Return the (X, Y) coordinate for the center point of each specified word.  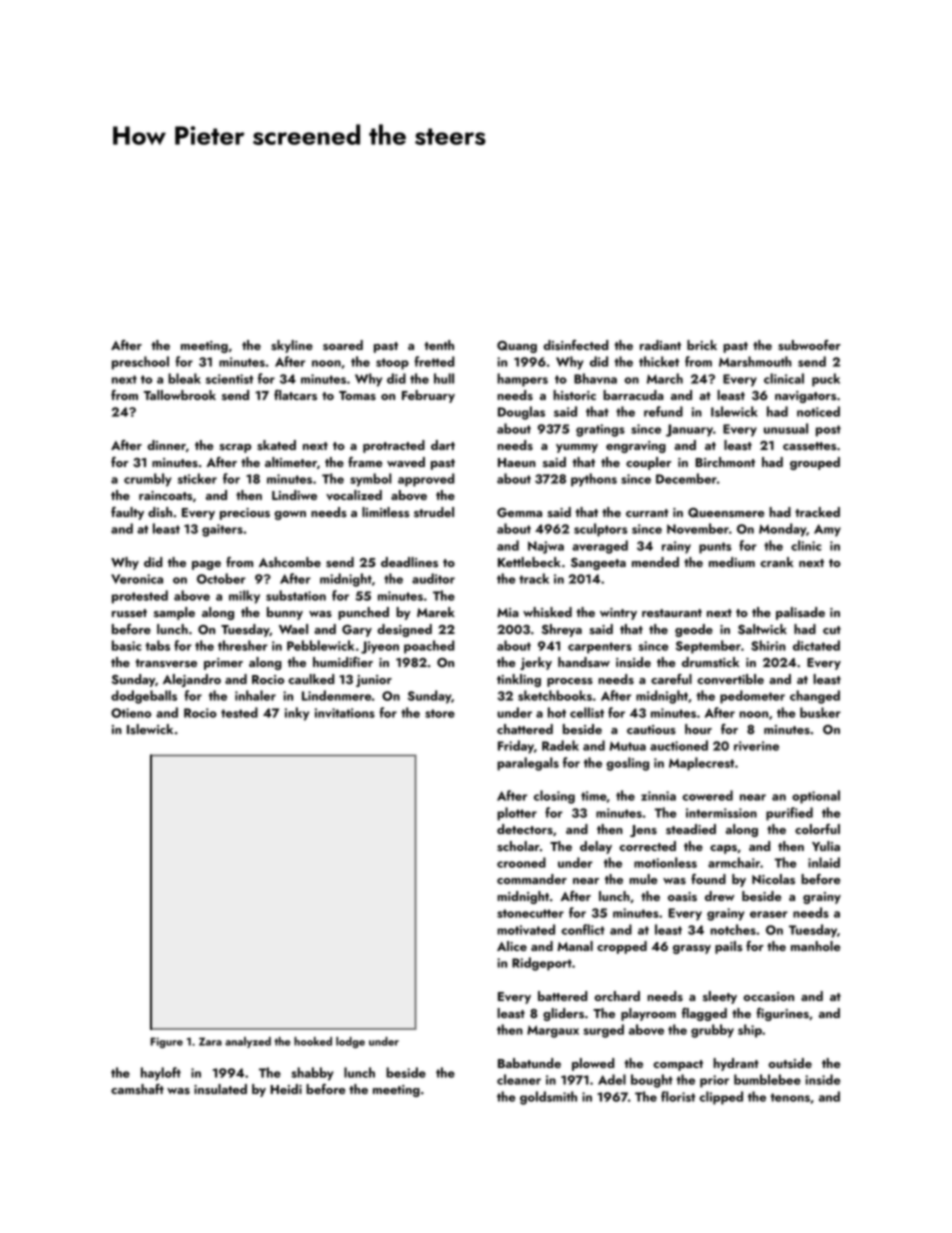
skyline (292, 346)
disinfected (575, 345)
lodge (350, 1042)
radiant (660, 345)
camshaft (137, 1089)
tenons (790, 1097)
